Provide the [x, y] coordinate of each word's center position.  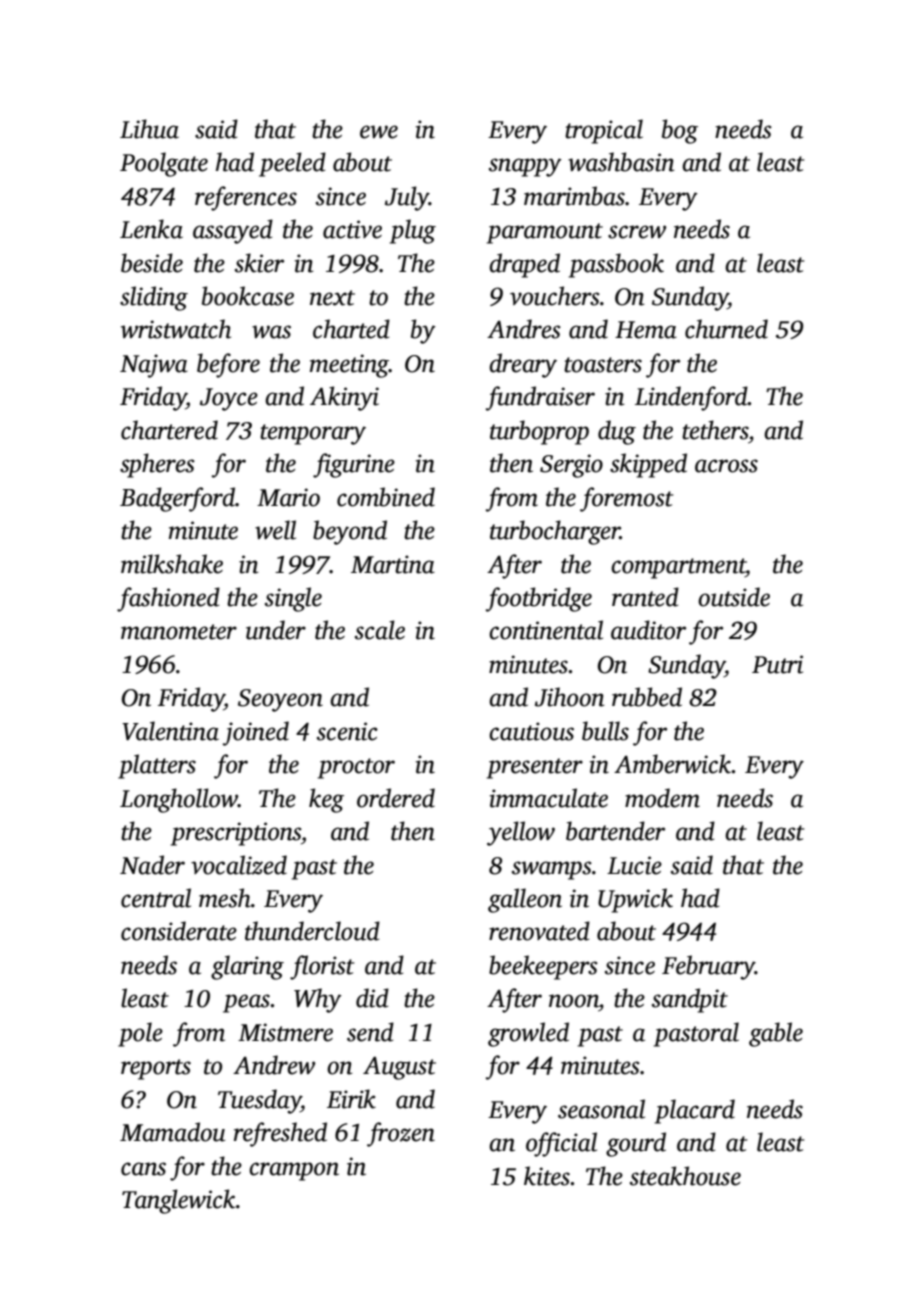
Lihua [149, 129]
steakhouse [685, 1176]
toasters [603, 365]
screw [637, 232]
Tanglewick [178, 1201]
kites [547, 1176]
